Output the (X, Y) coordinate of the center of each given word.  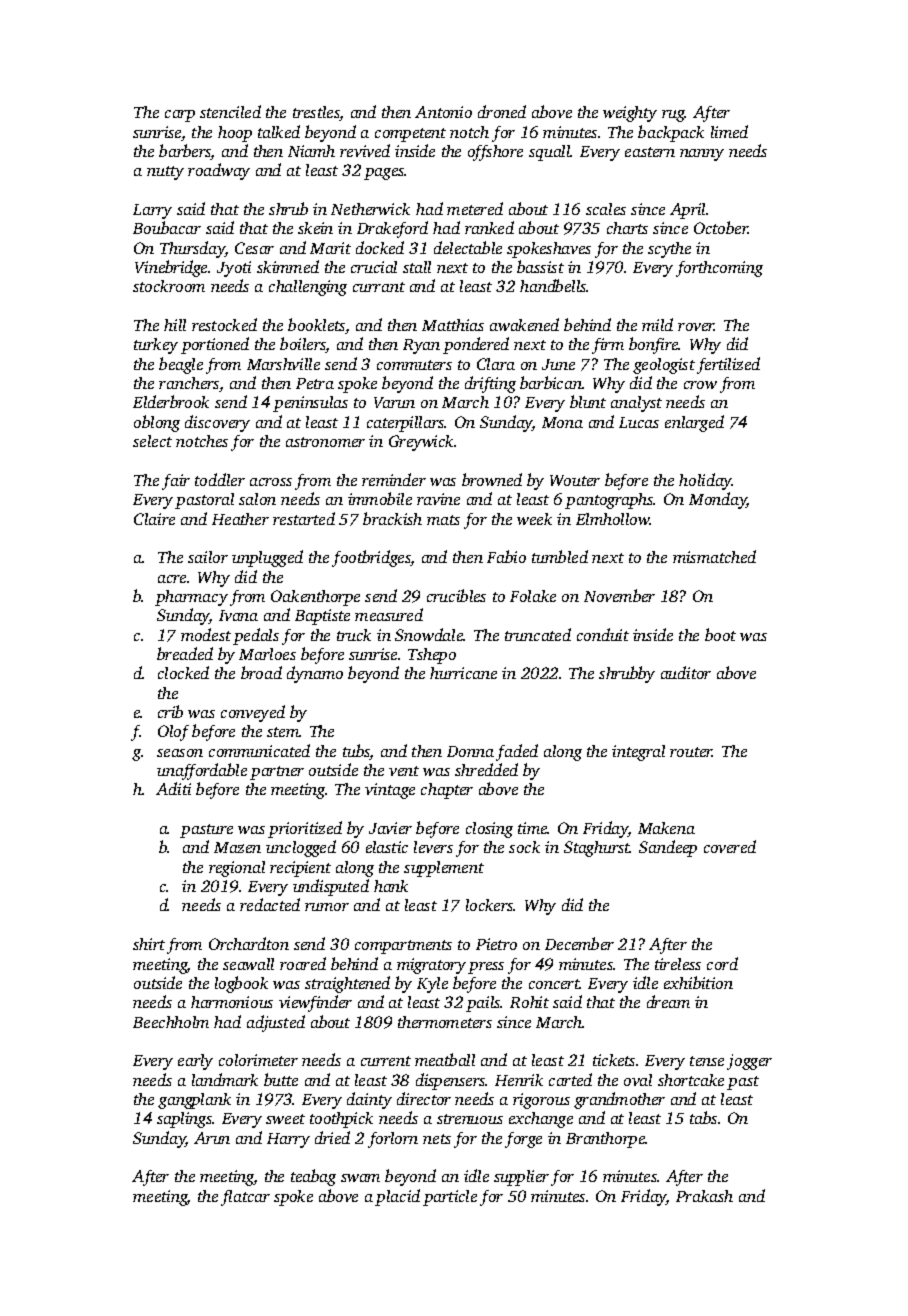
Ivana (238, 615)
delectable (468, 247)
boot (720, 634)
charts (627, 228)
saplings (185, 1120)
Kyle (432, 985)
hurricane (463, 673)
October (721, 227)
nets (437, 1139)
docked (380, 247)
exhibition (698, 982)
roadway (219, 171)
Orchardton (249, 943)
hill (175, 325)
